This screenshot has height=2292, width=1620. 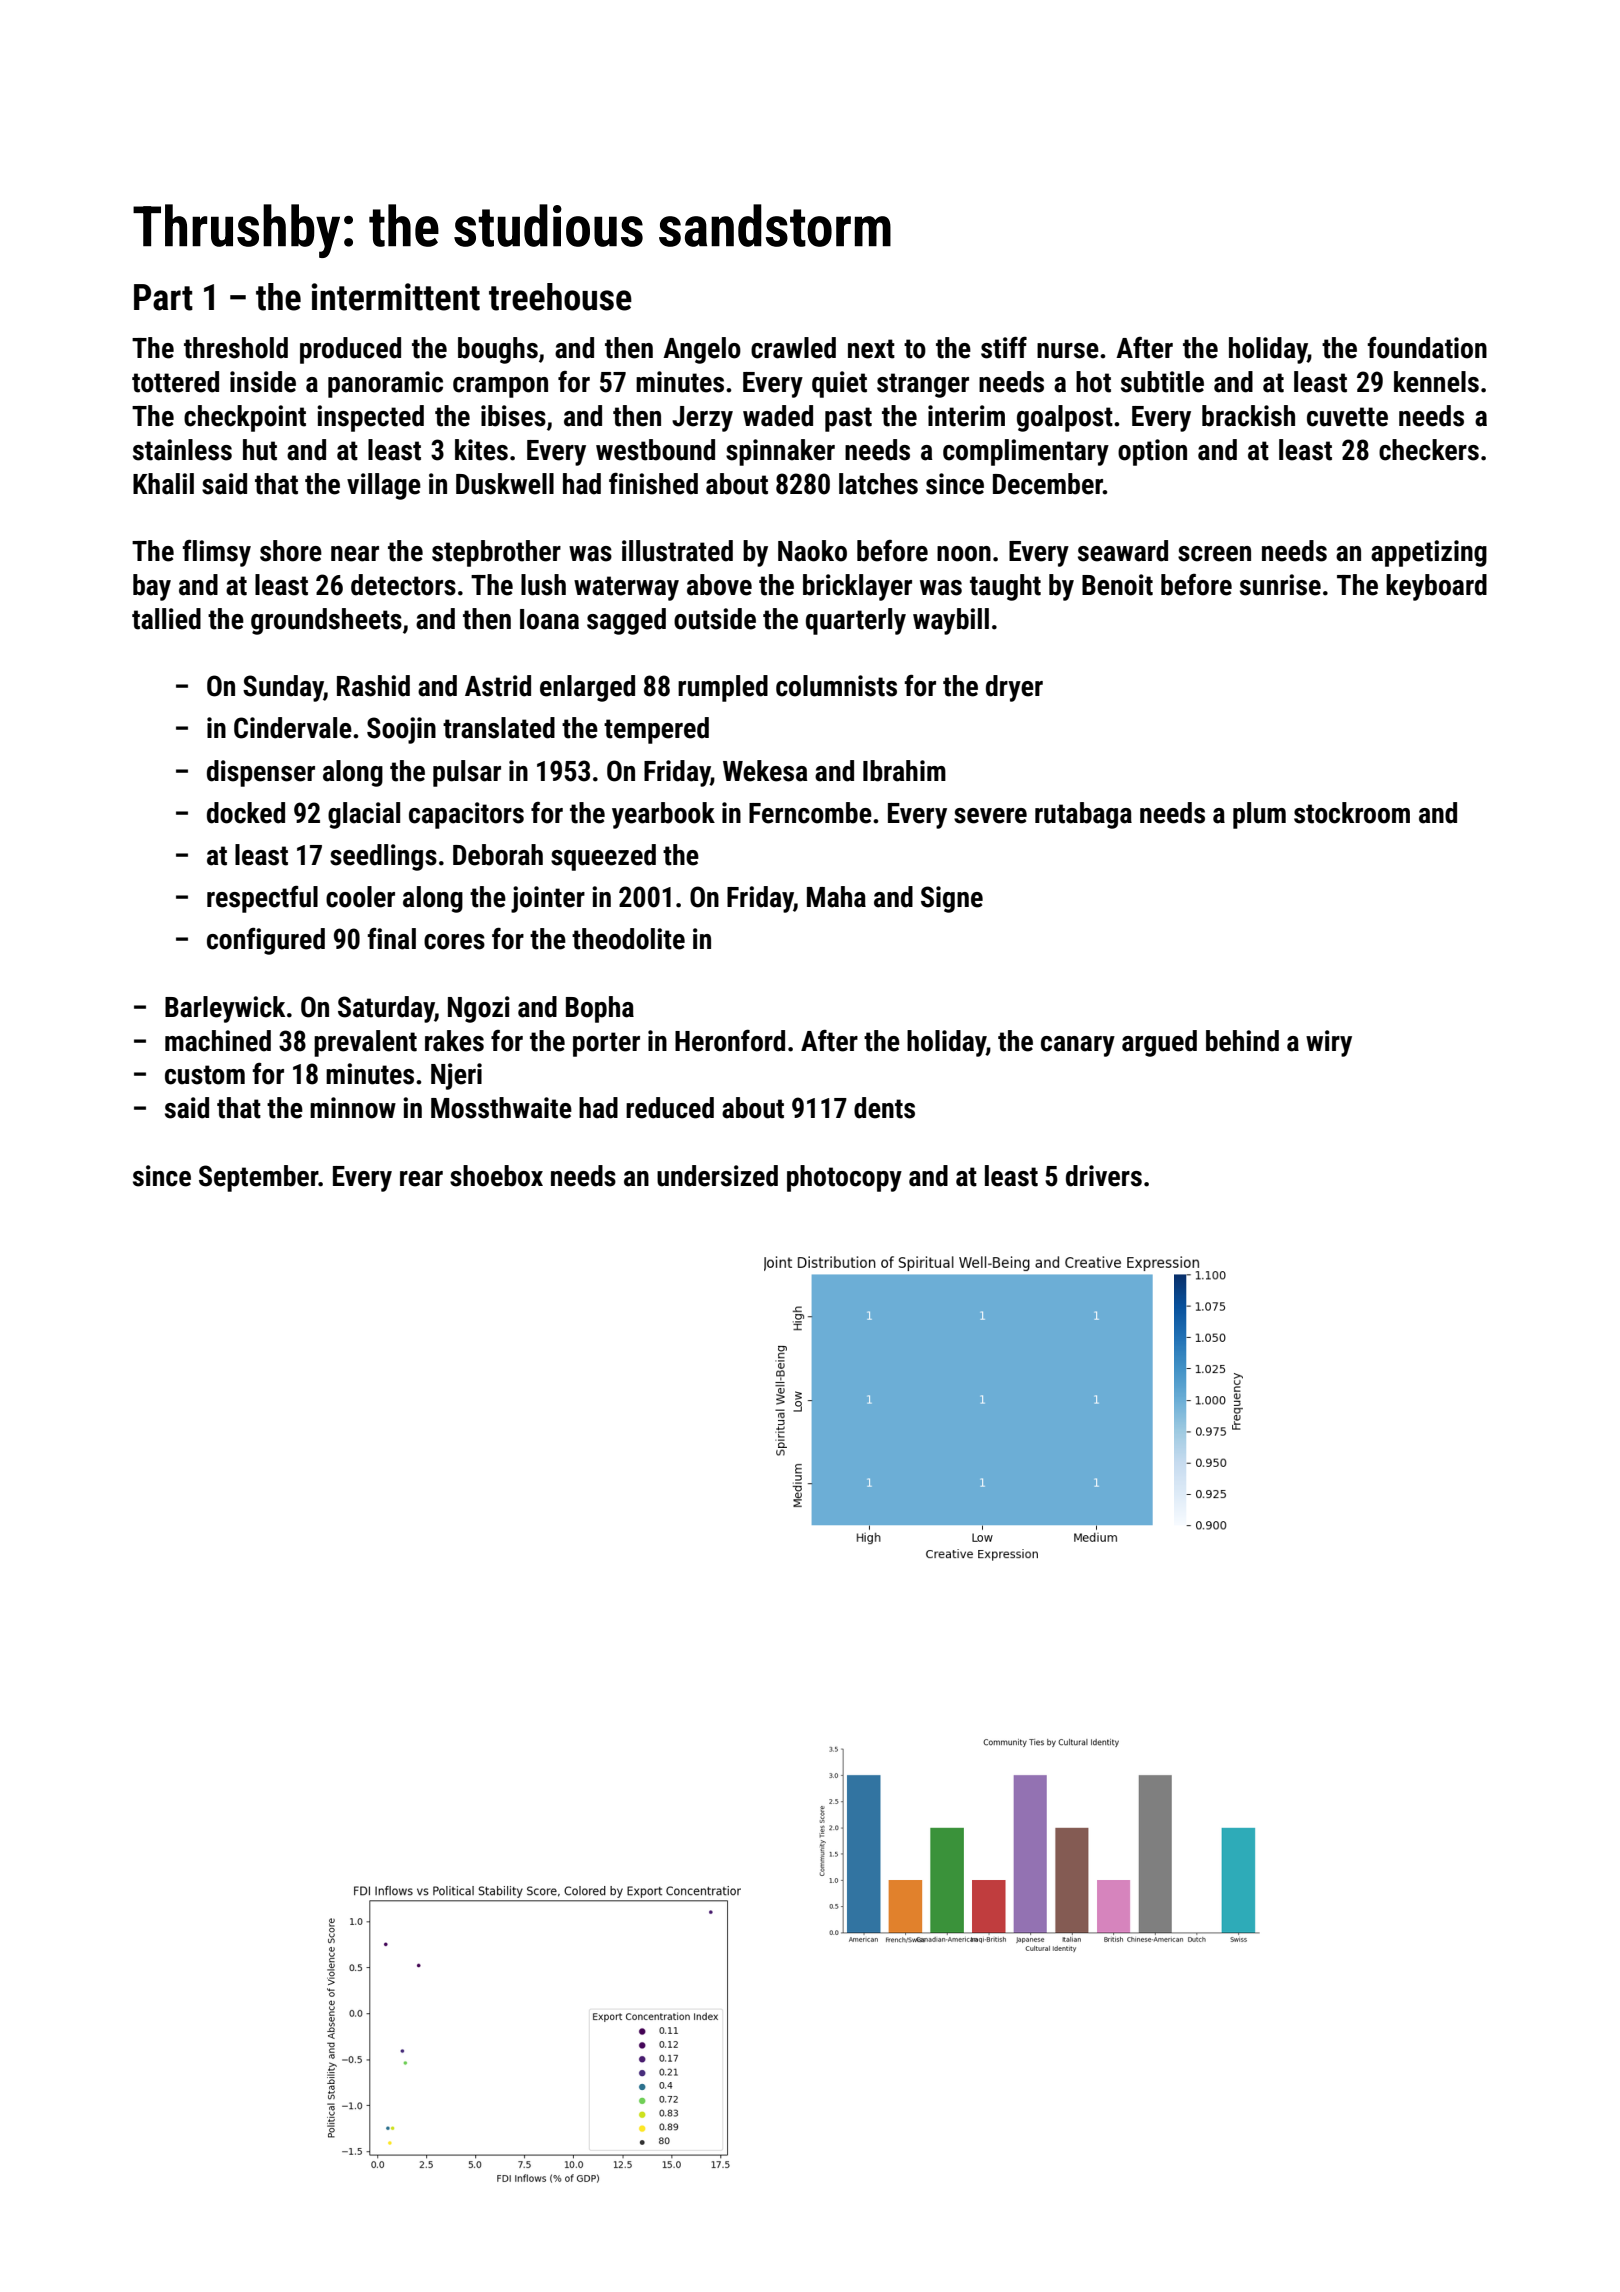 I want to click on produced, so click(x=350, y=350).
